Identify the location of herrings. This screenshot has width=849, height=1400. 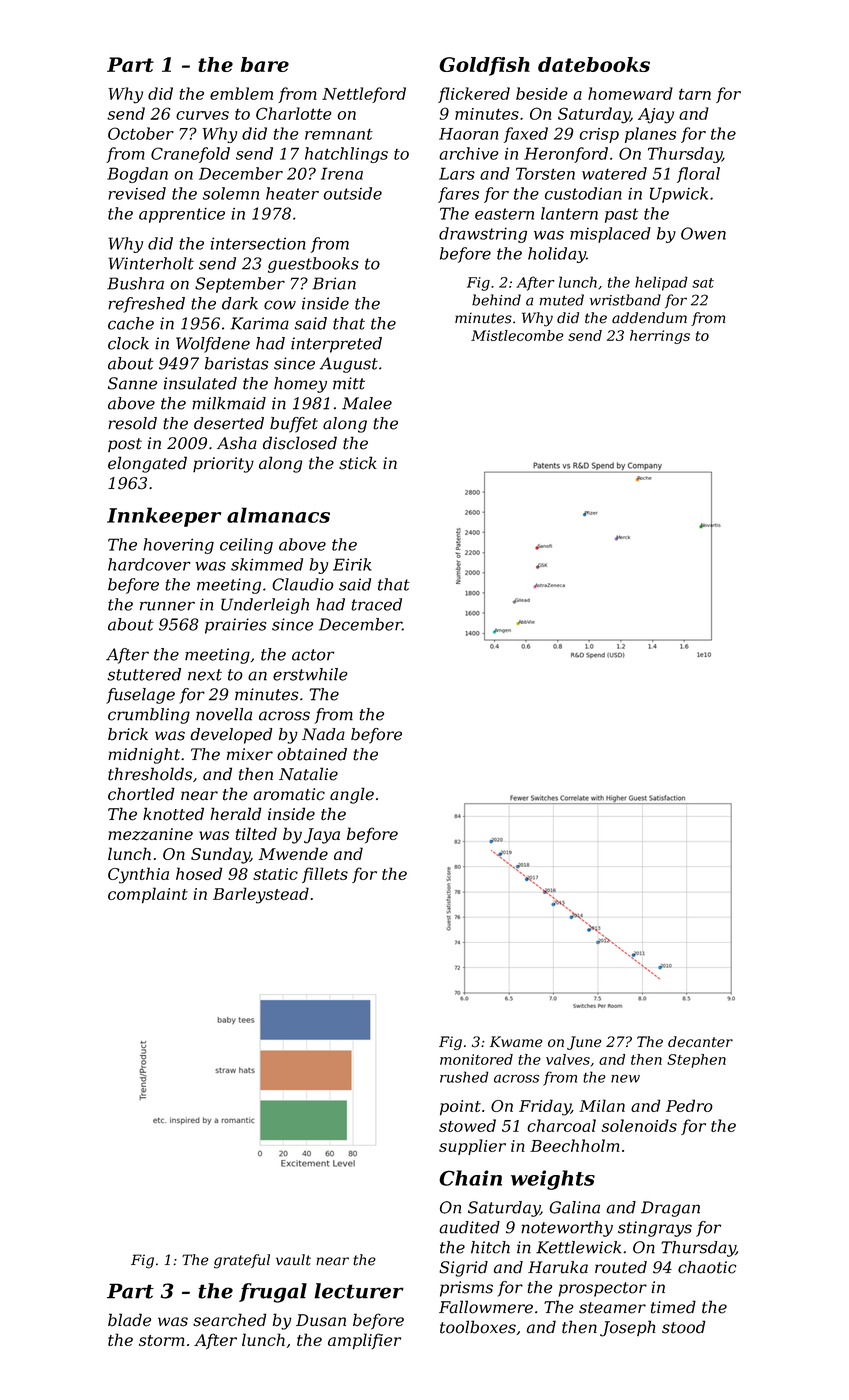
(660, 337).
